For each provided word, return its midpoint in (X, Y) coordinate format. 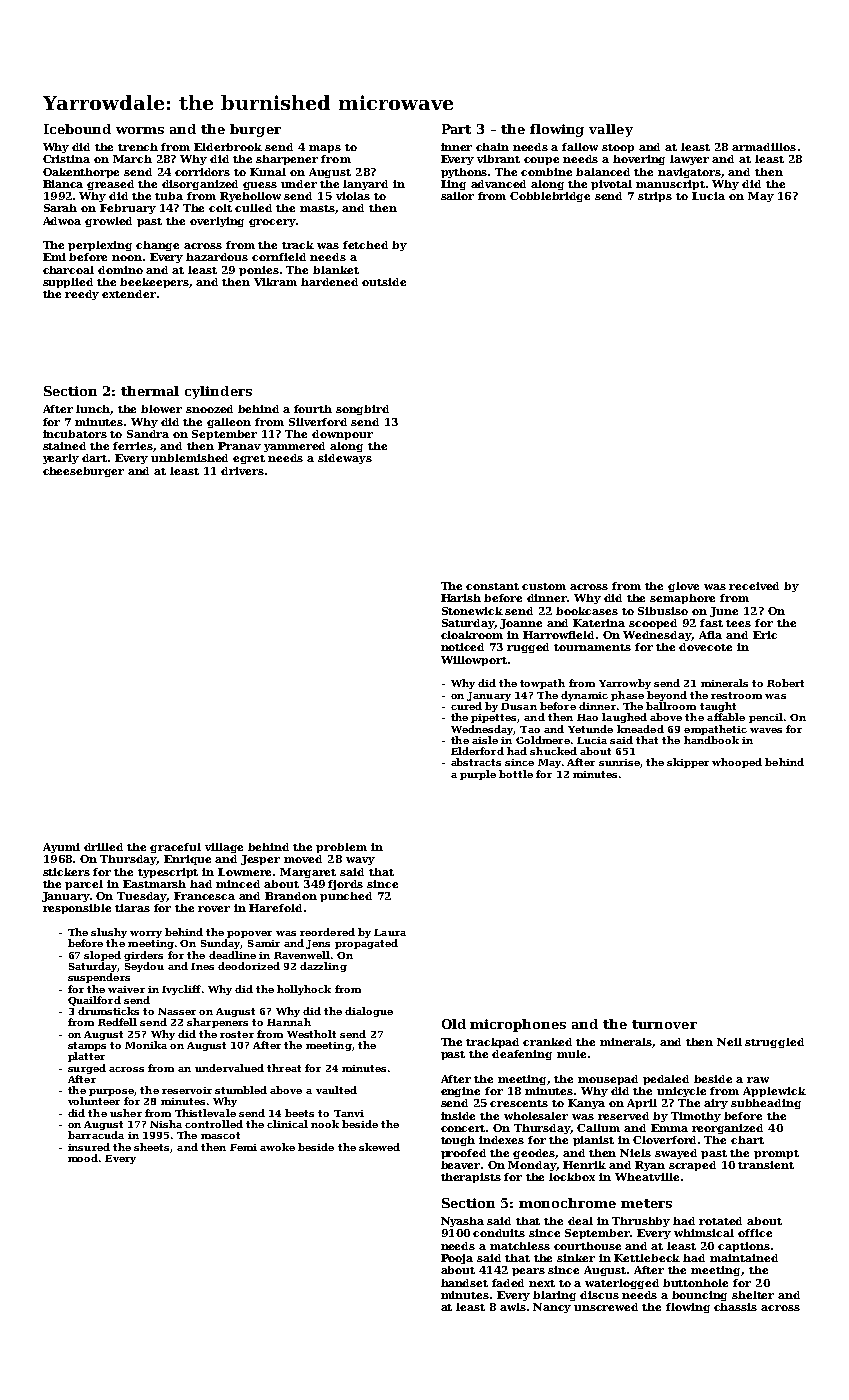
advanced (498, 184)
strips (655, 197)
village (224, 848)
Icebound (77, 129)
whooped (737, 763)
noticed (462, 647)
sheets (151, 1147)
